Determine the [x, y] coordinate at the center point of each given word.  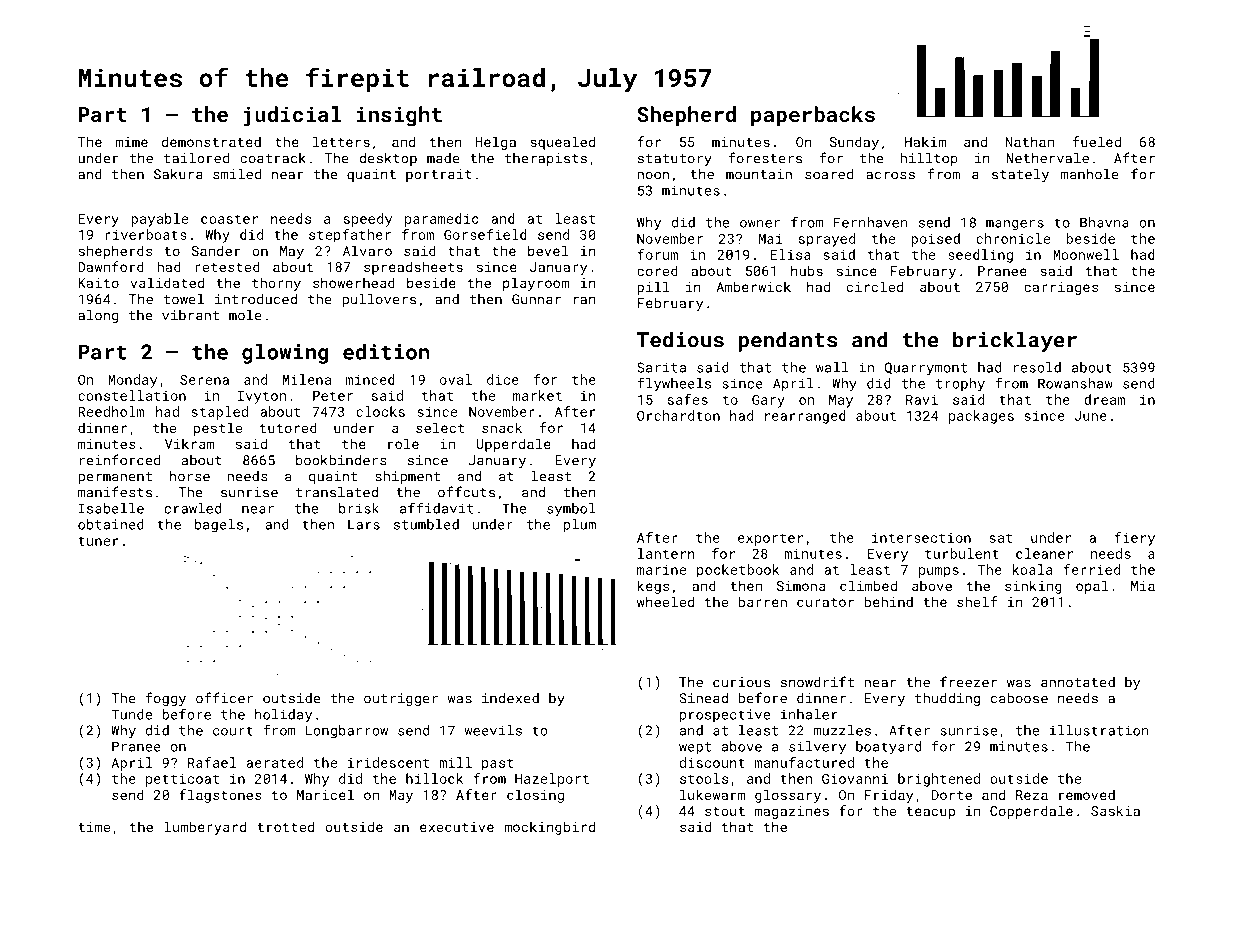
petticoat [182, 780]
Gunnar [536, 299]
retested [227, 266]
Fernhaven [871, 222]
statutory [675, 160]
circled [875, 286]
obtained [111, 524]
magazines [792, 812]
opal [1092, 587]
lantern [666, 553]
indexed [510, 698]
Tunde [131, 714]
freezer [968, 682]
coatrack [273, 158]
